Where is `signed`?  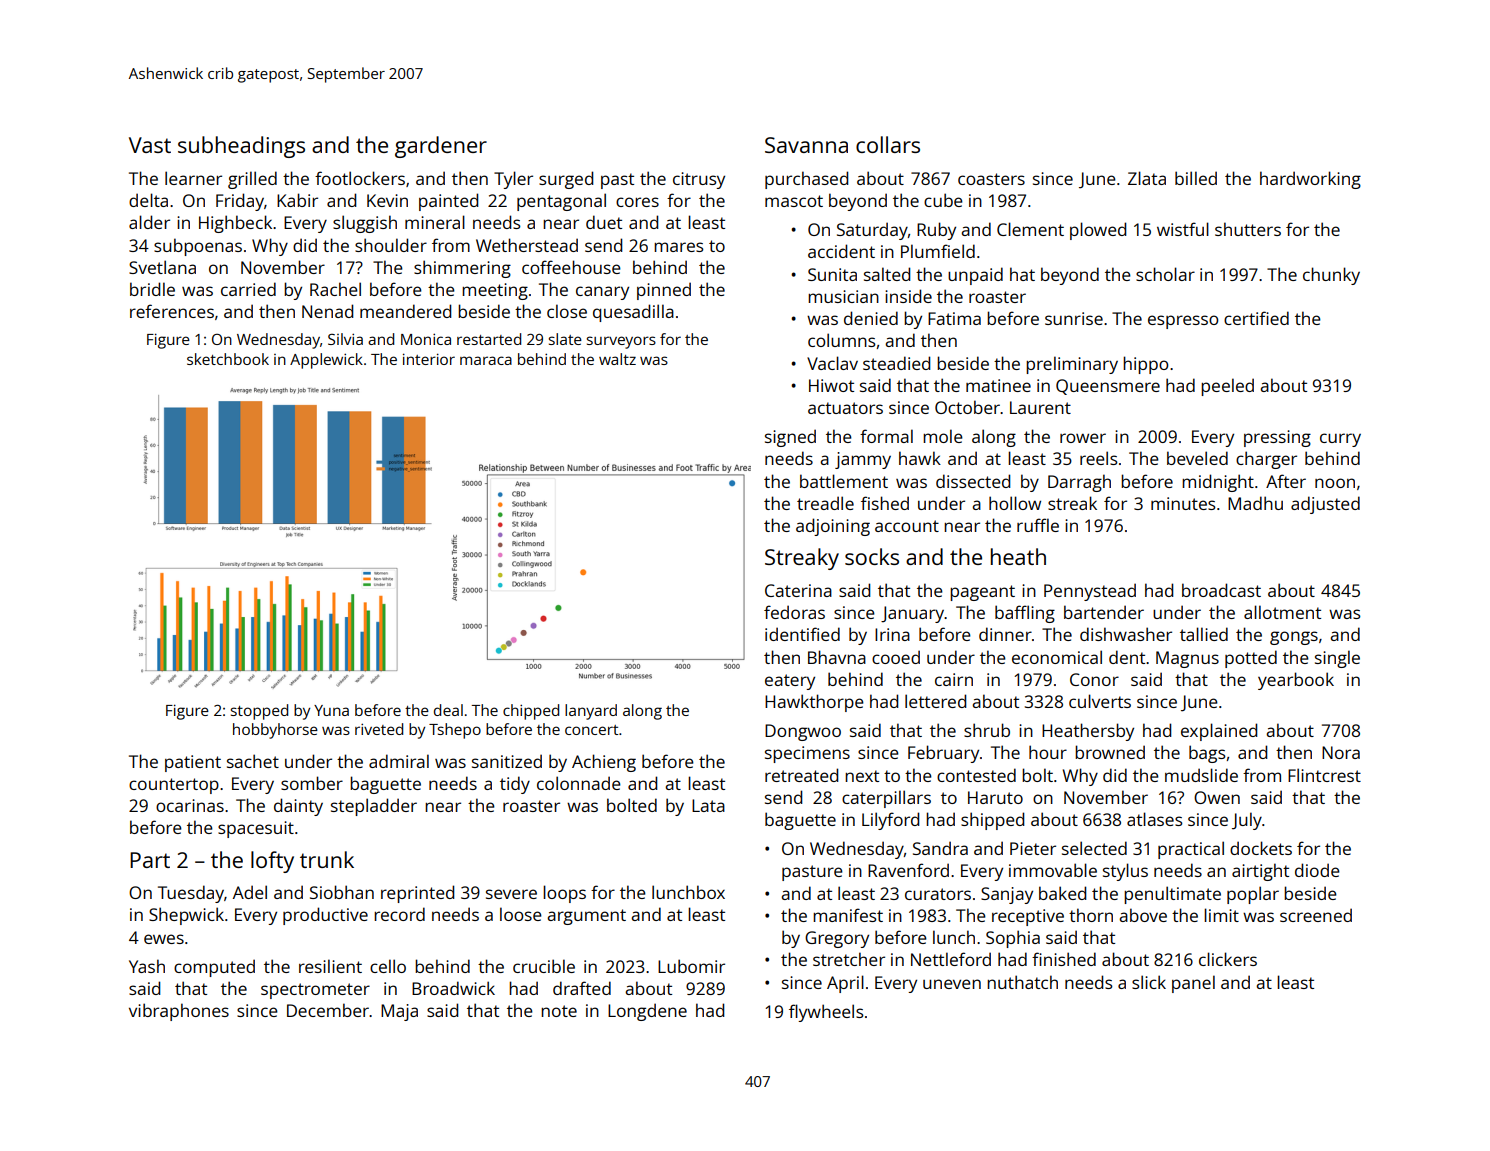
signed is located at coordinates (790, 438).
